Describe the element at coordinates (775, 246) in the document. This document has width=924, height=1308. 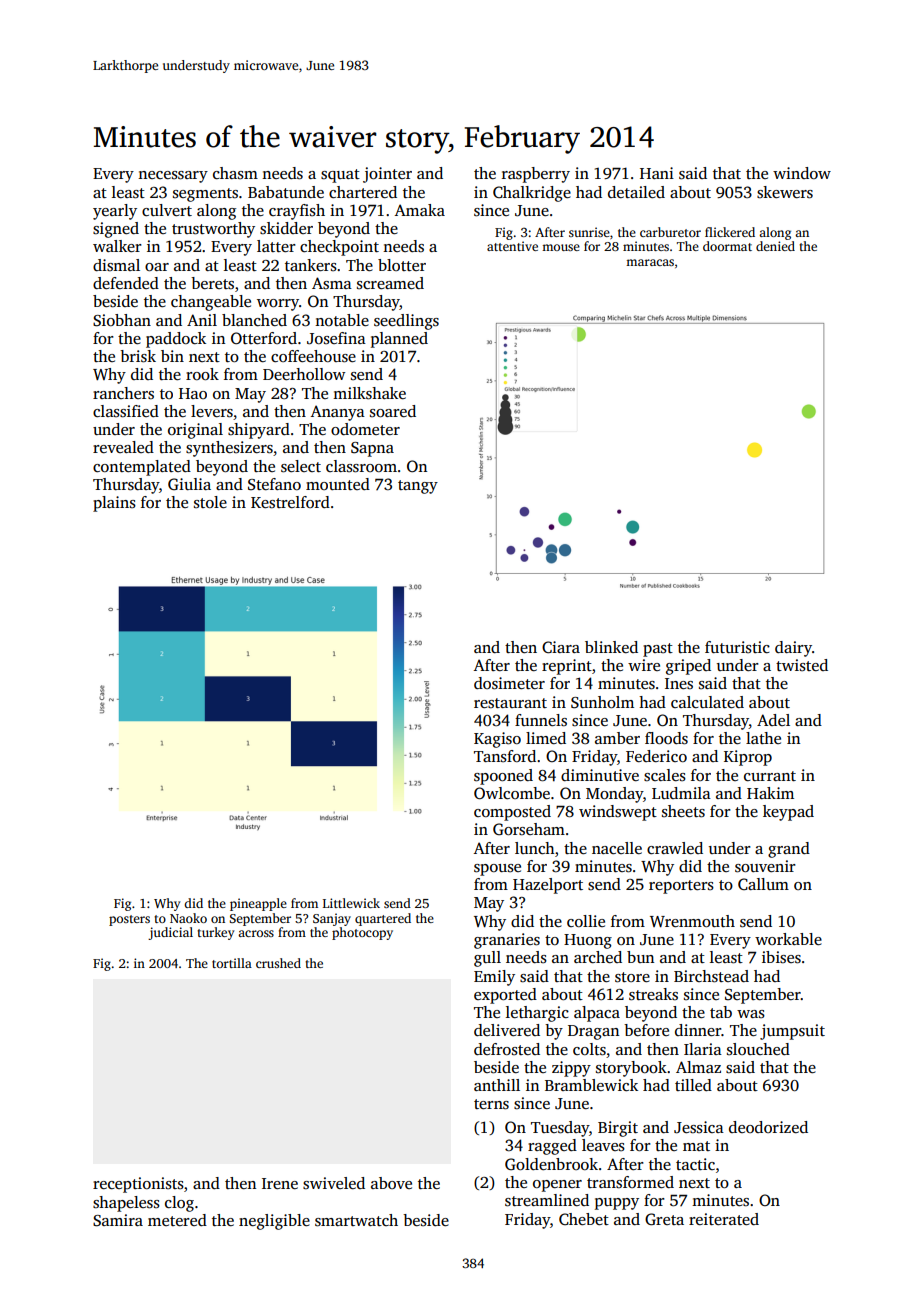
I see `denied` at that location.
